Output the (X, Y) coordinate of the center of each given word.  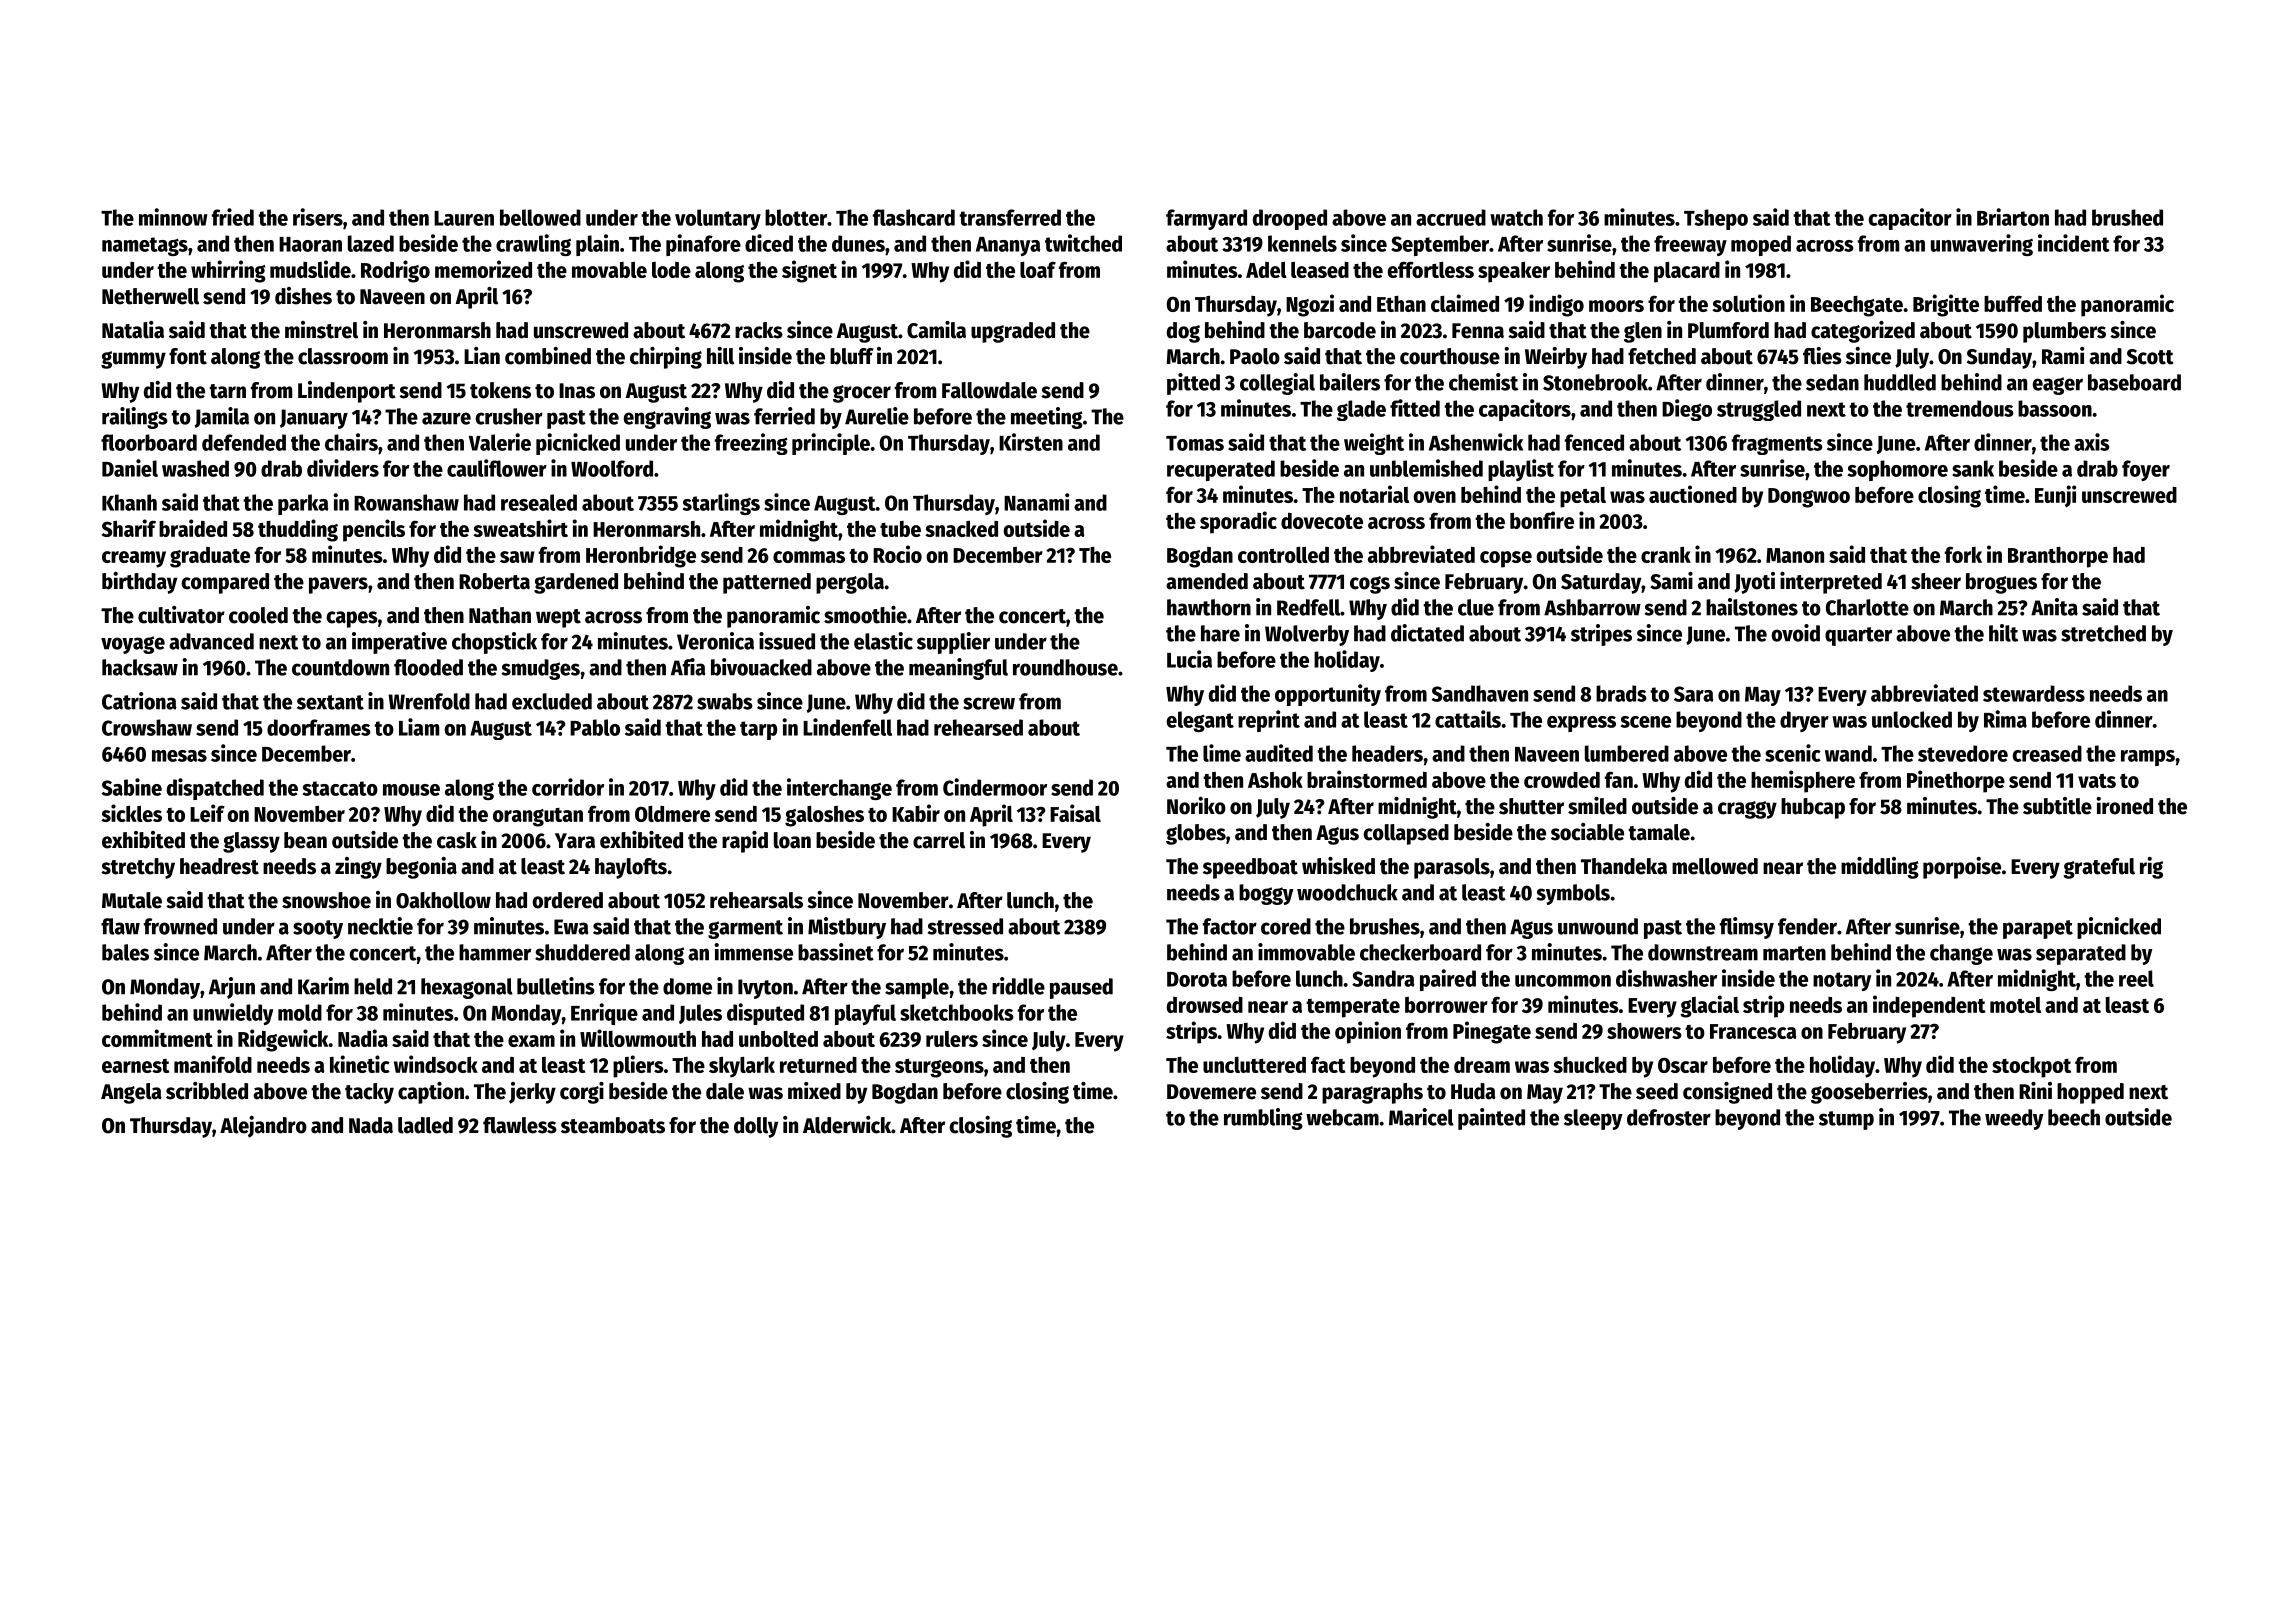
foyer (2146, 470)
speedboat (1250, 868)
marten (1794, 953)
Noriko (1196, 806)
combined (548, 356)
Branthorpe (2058, 557)
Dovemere (1211, 1092)
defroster (1669, 1117)
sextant (330, 702)
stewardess (2034, 693)
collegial (1277, 384)
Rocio (897, 554)
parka (303, 504)
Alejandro (263, 1127)
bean (305, 840)
